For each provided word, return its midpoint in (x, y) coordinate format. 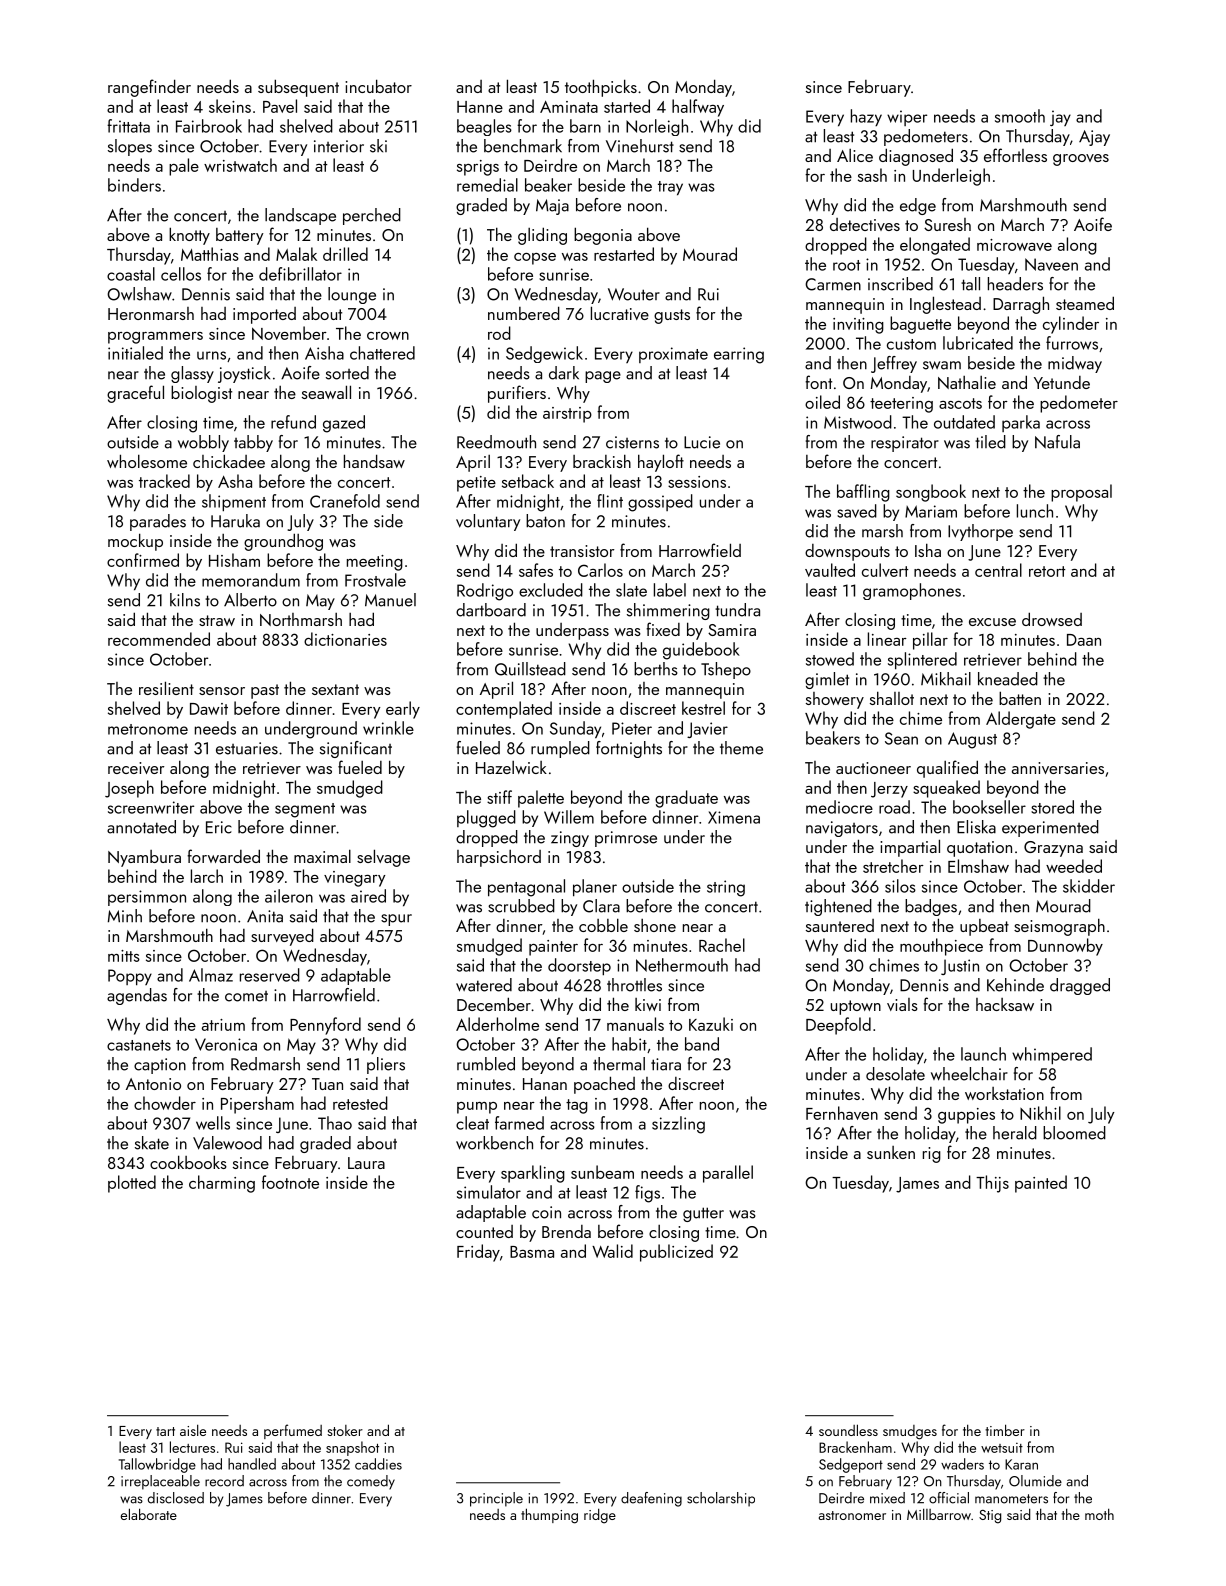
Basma (532, 1252)
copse (535, 259)
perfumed (293, 1431)
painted (1041, 1184)
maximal (322, 856)
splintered (922, 661)
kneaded (1008, 679)
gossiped (660, 503)
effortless (1015, 155)
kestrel (703, 708)
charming (222, 1184)
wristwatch (240, 165)
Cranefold (345, 501)
